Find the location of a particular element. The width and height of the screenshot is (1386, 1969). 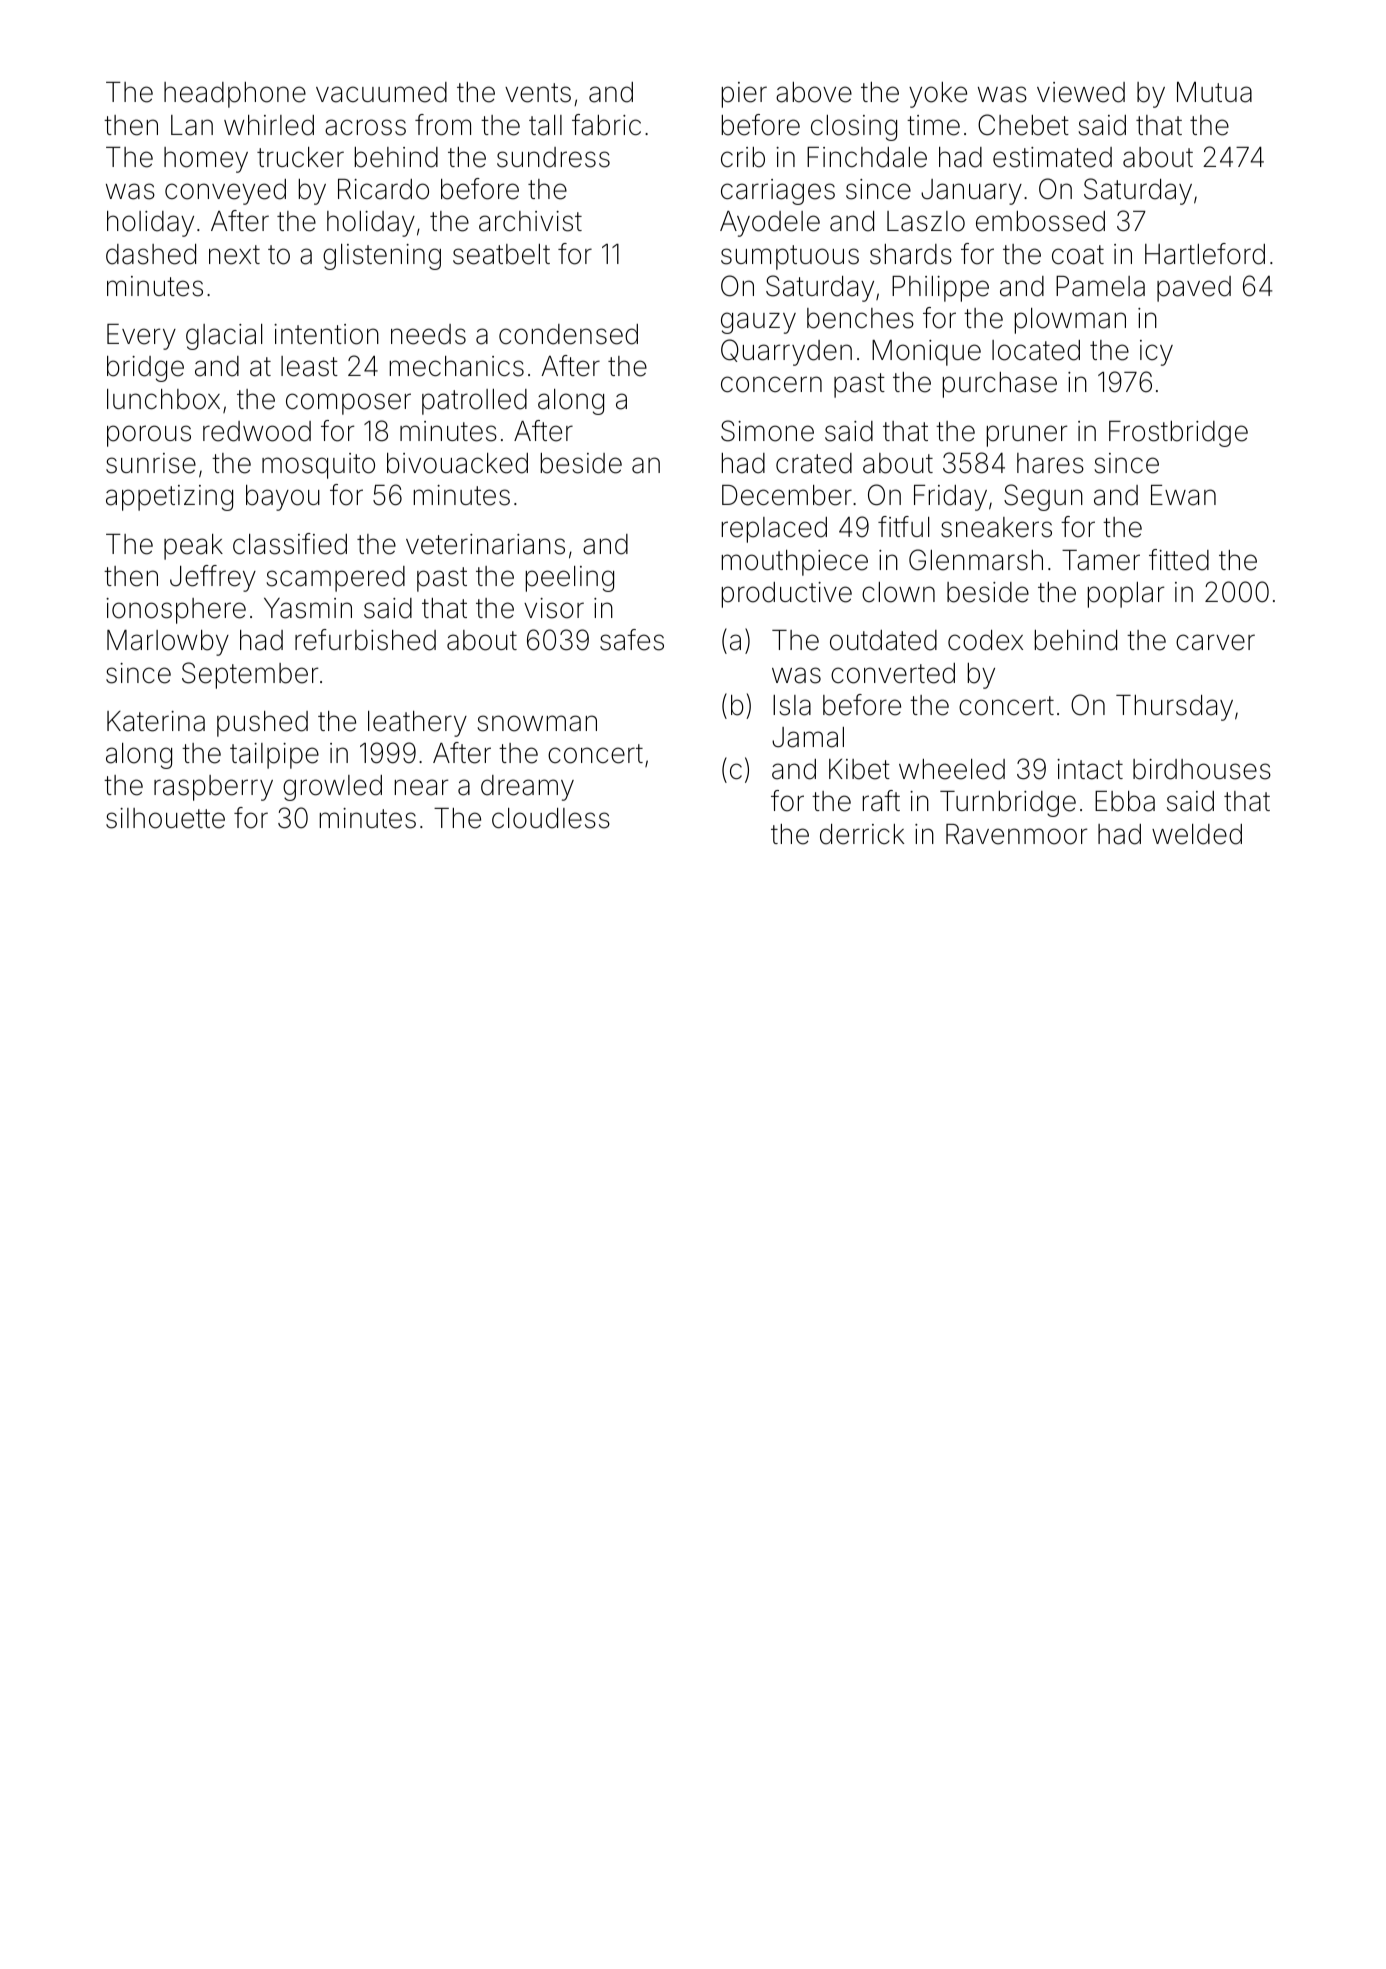

next is located at coordinates (234, 255).
